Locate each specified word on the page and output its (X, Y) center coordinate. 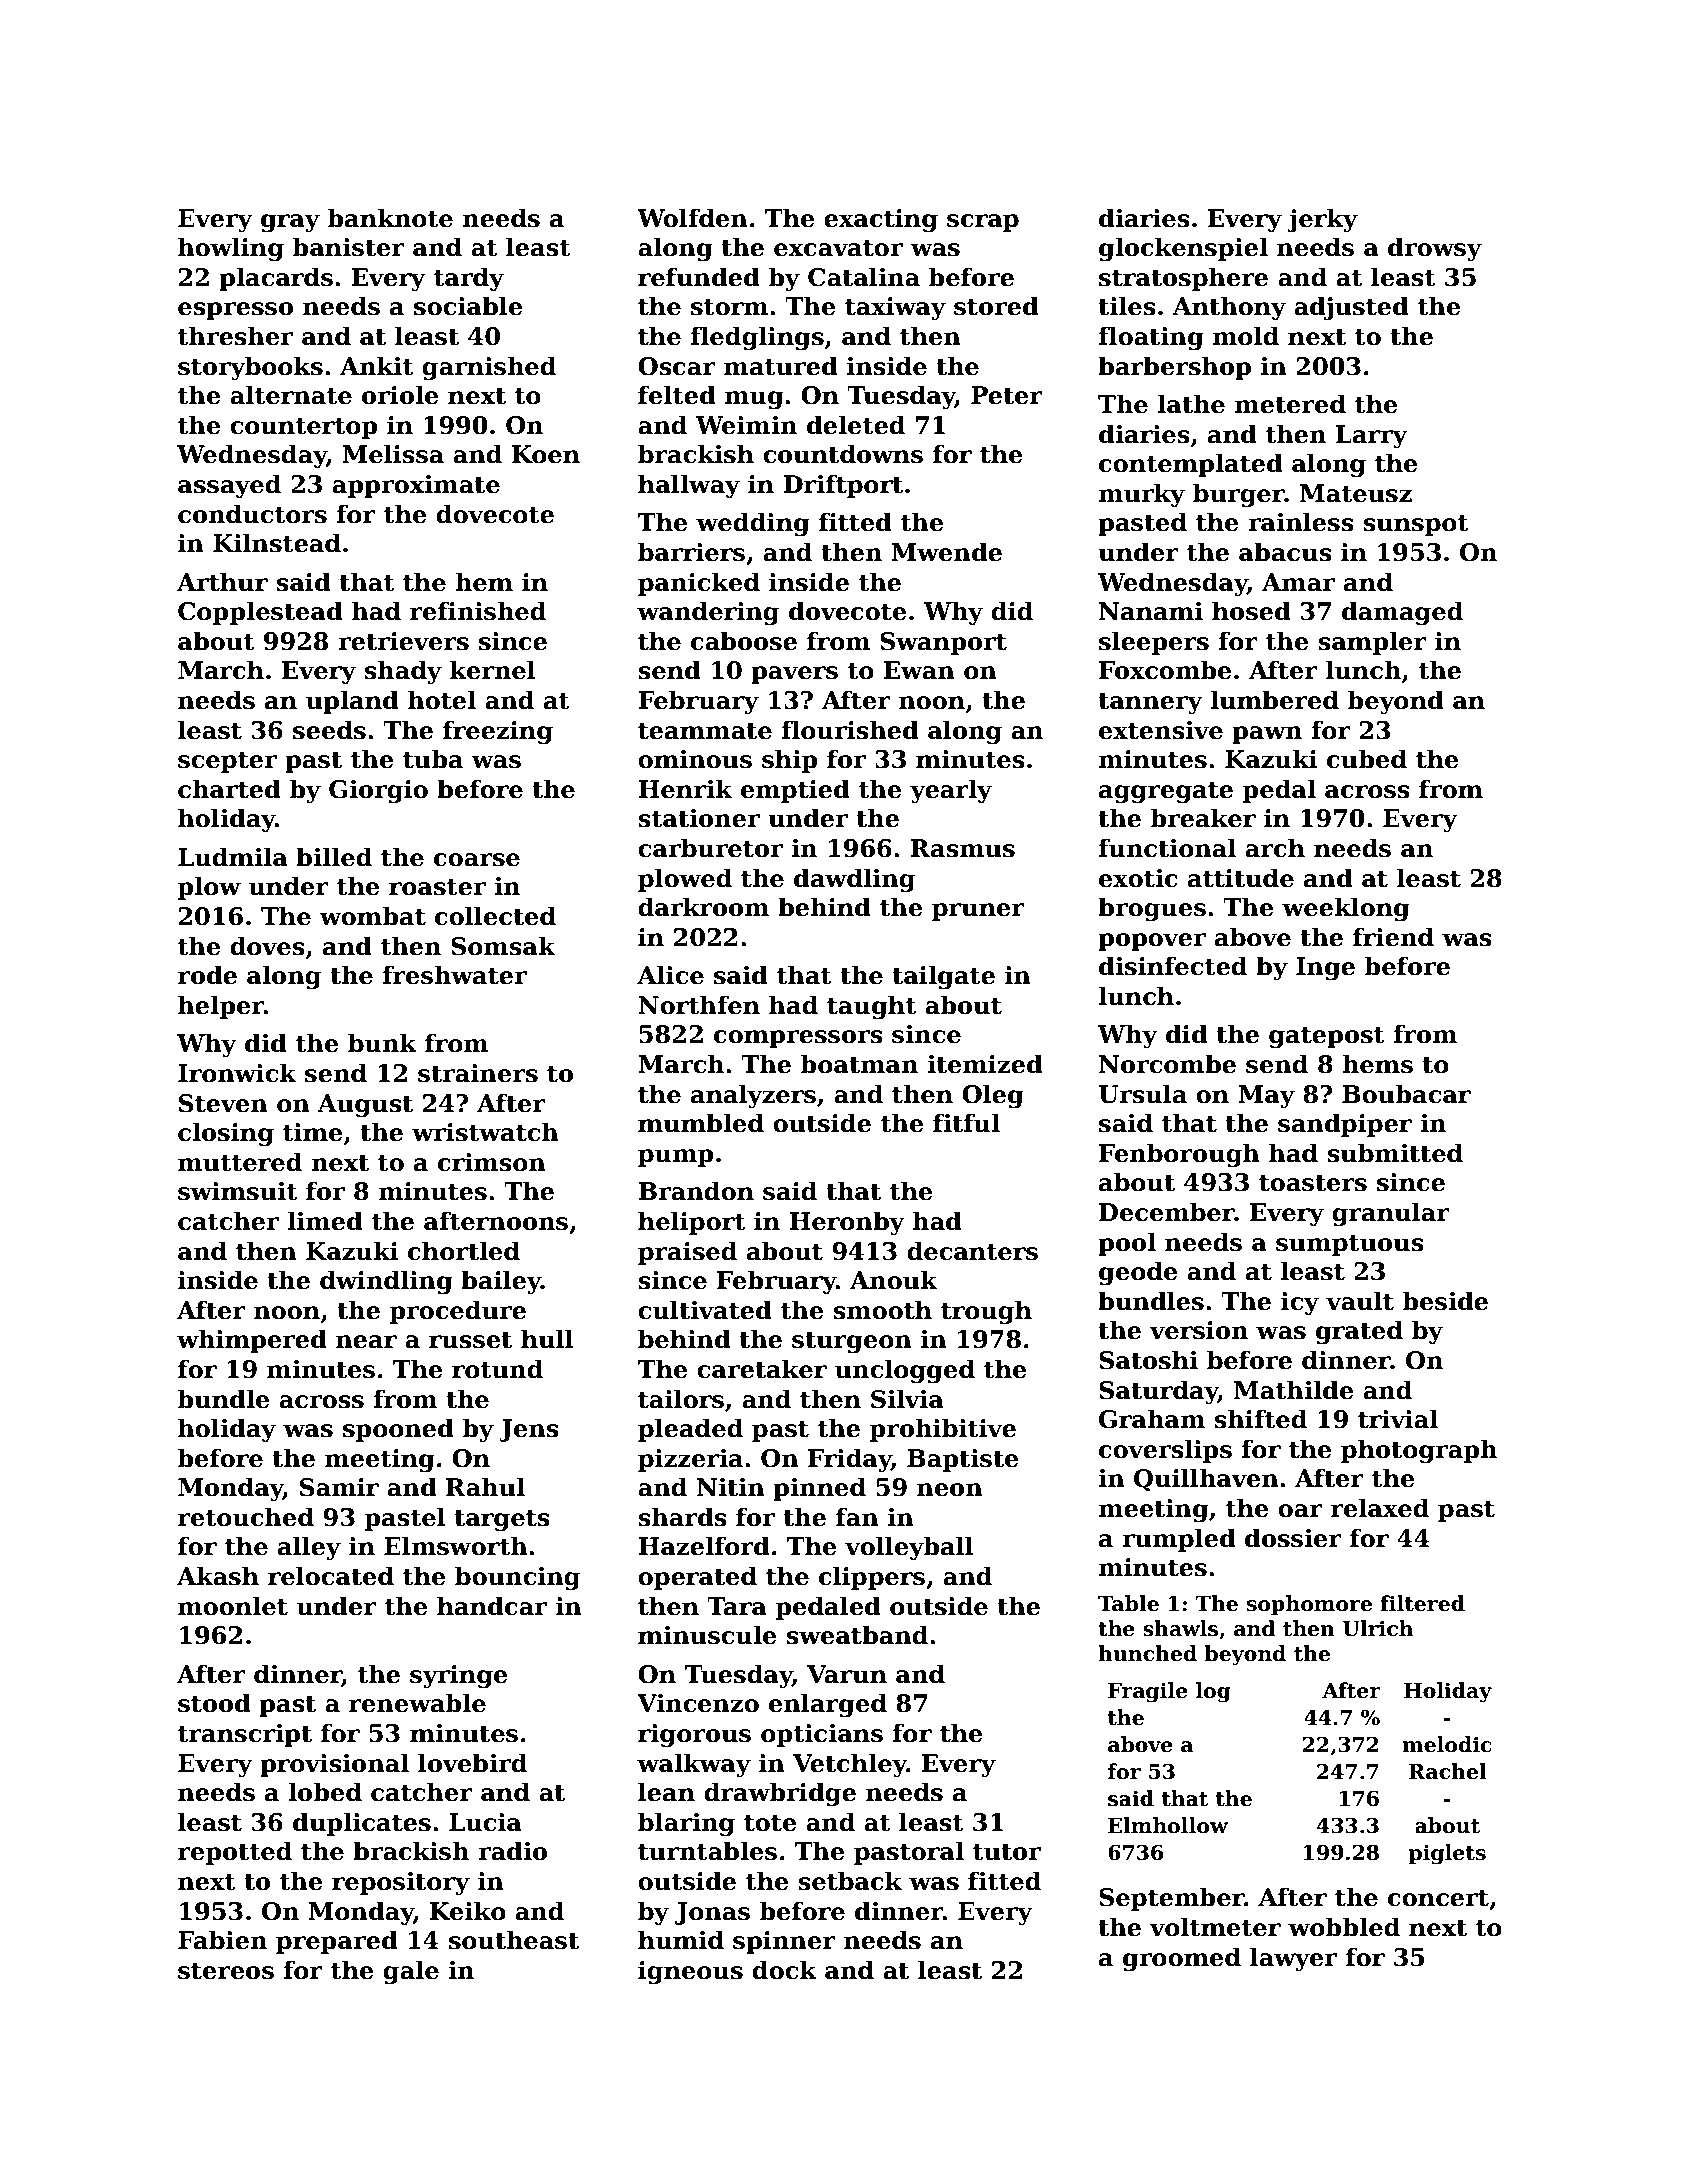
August (365, 1106)
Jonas (712, 1913)
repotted (235, 1853)
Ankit (377, 366)
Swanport (943, 643)
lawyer (1293, 1959)
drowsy (1435, 249)
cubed (1367, 759)
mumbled (701, 1123)
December (1167, 1212)
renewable (417, 1703)
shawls (1180, 1628)
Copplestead (260, 613)
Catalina (864, 277)
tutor (1007, 1852)
